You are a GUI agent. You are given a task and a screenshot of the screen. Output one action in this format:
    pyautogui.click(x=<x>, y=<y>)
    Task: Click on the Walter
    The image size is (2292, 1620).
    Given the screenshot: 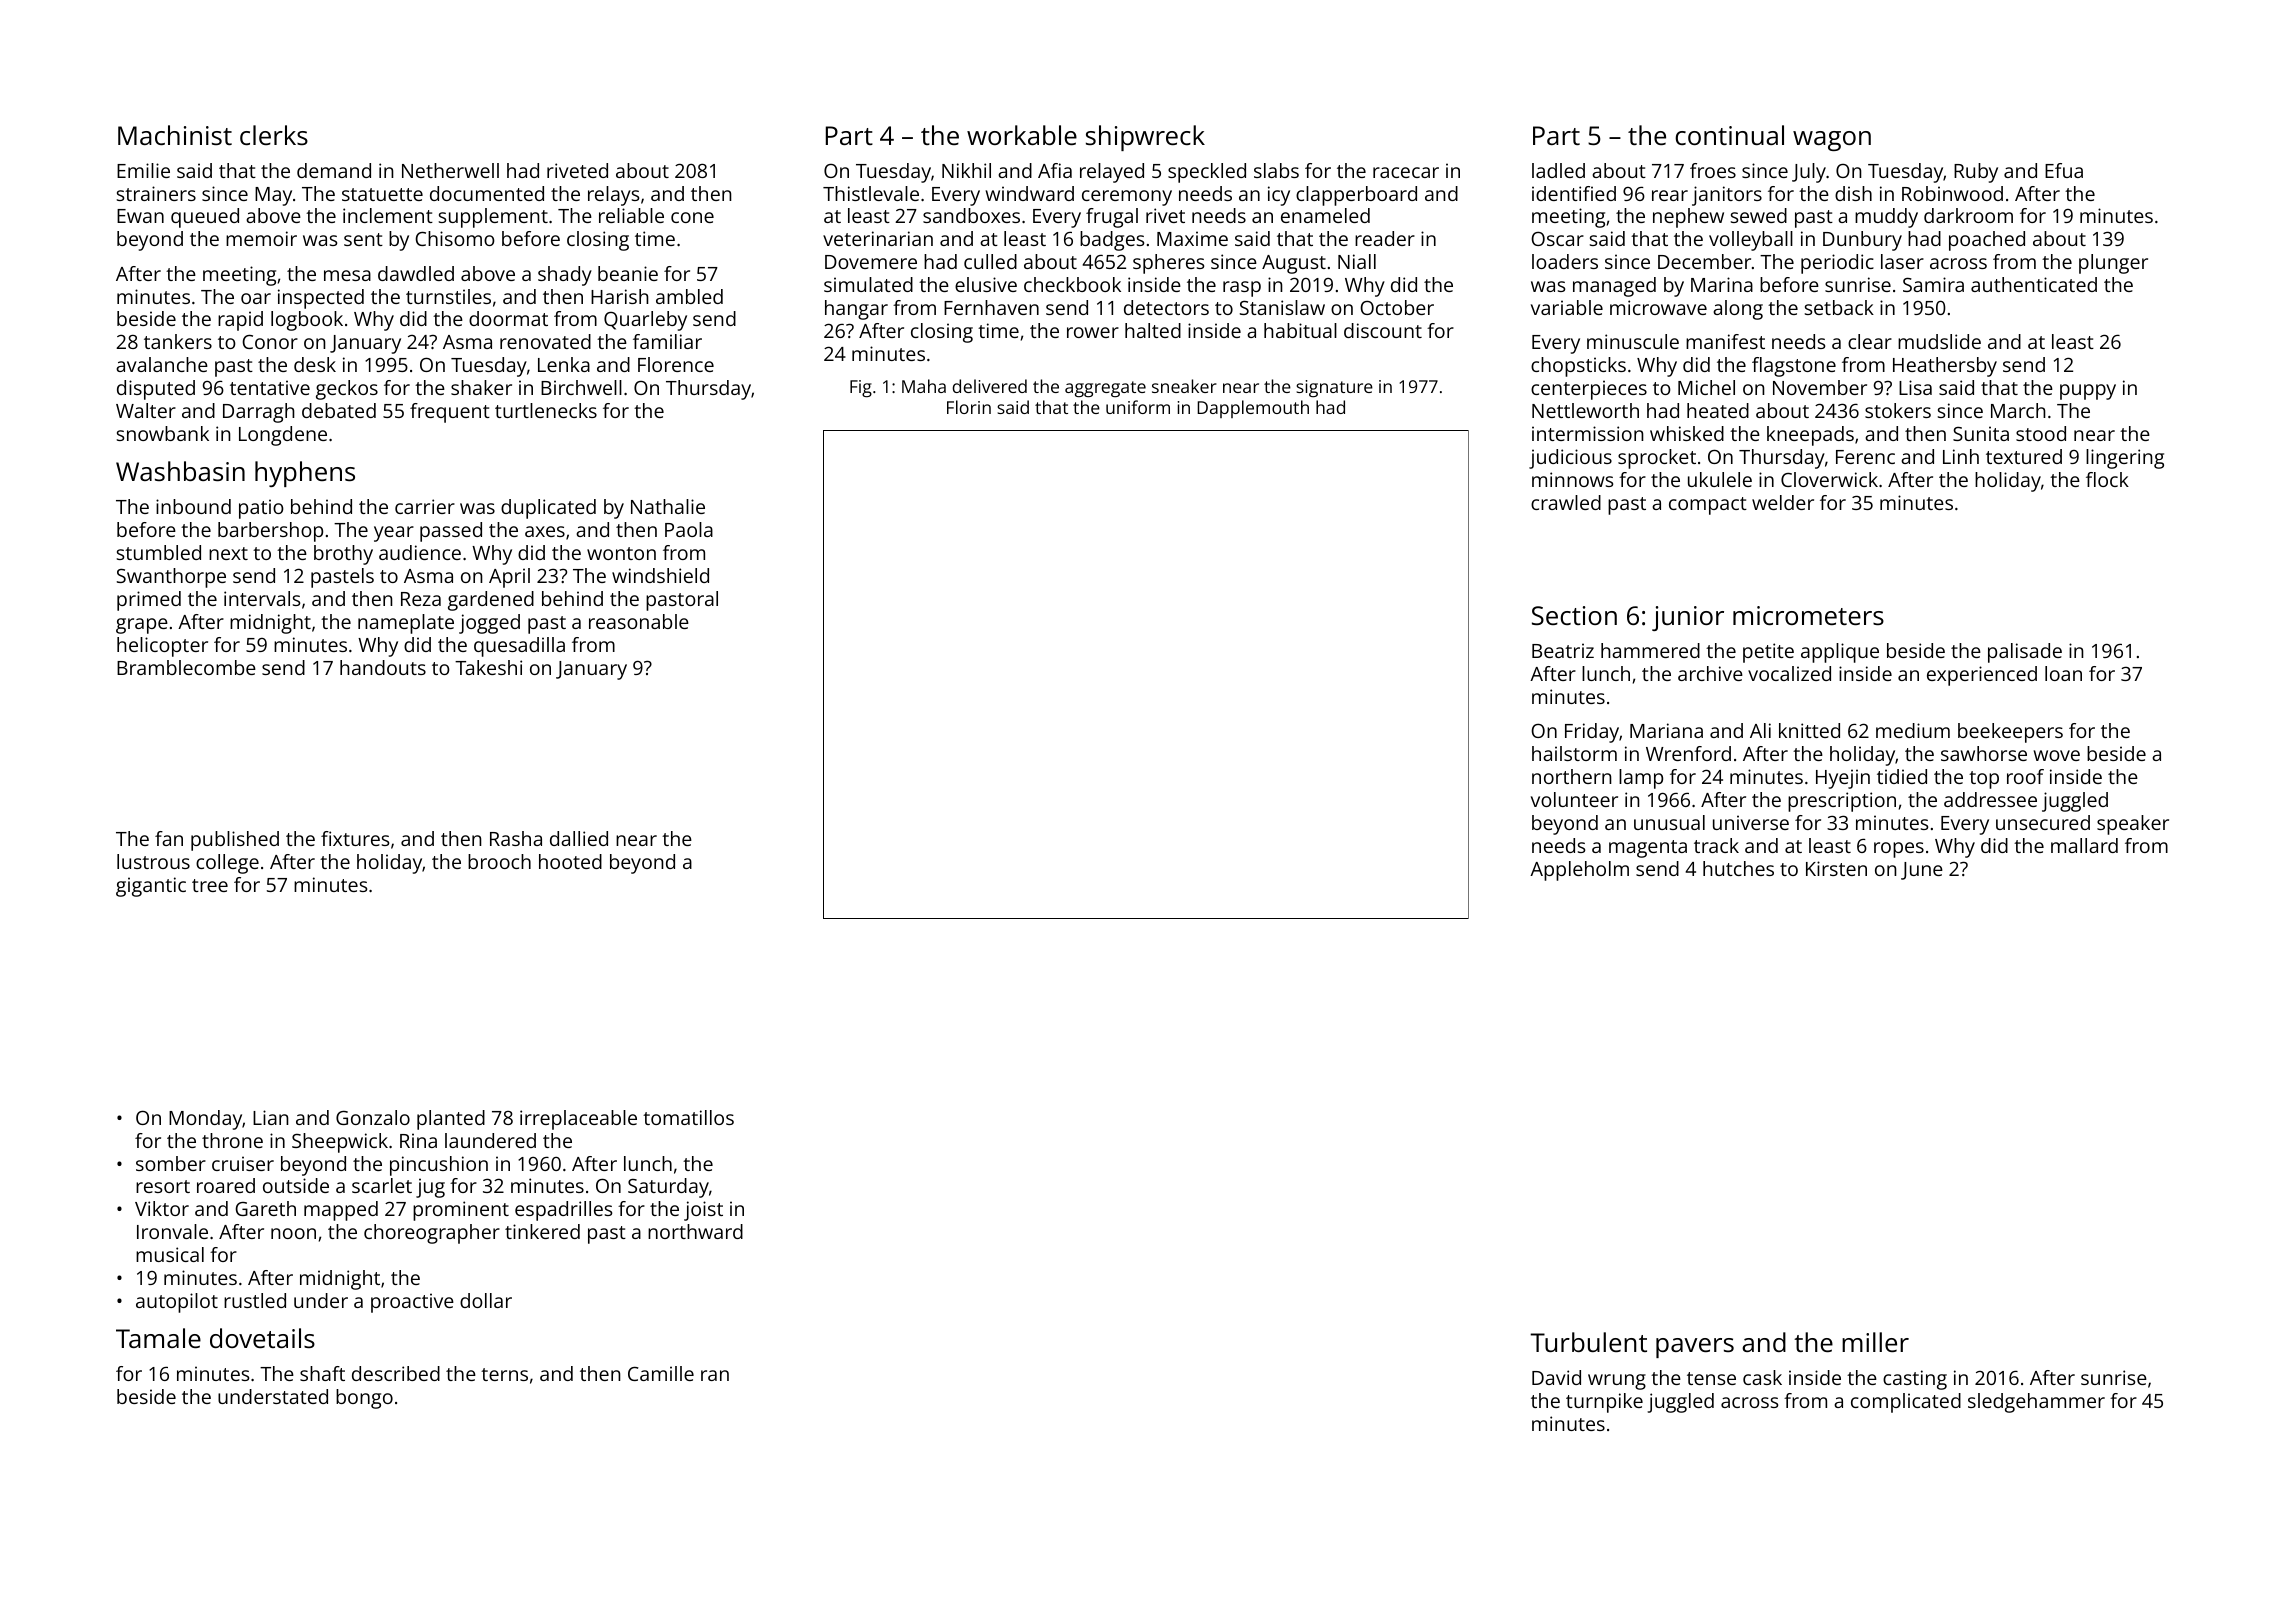 What is the action you would take?
    pyautogui.click(x=146, y=410)
